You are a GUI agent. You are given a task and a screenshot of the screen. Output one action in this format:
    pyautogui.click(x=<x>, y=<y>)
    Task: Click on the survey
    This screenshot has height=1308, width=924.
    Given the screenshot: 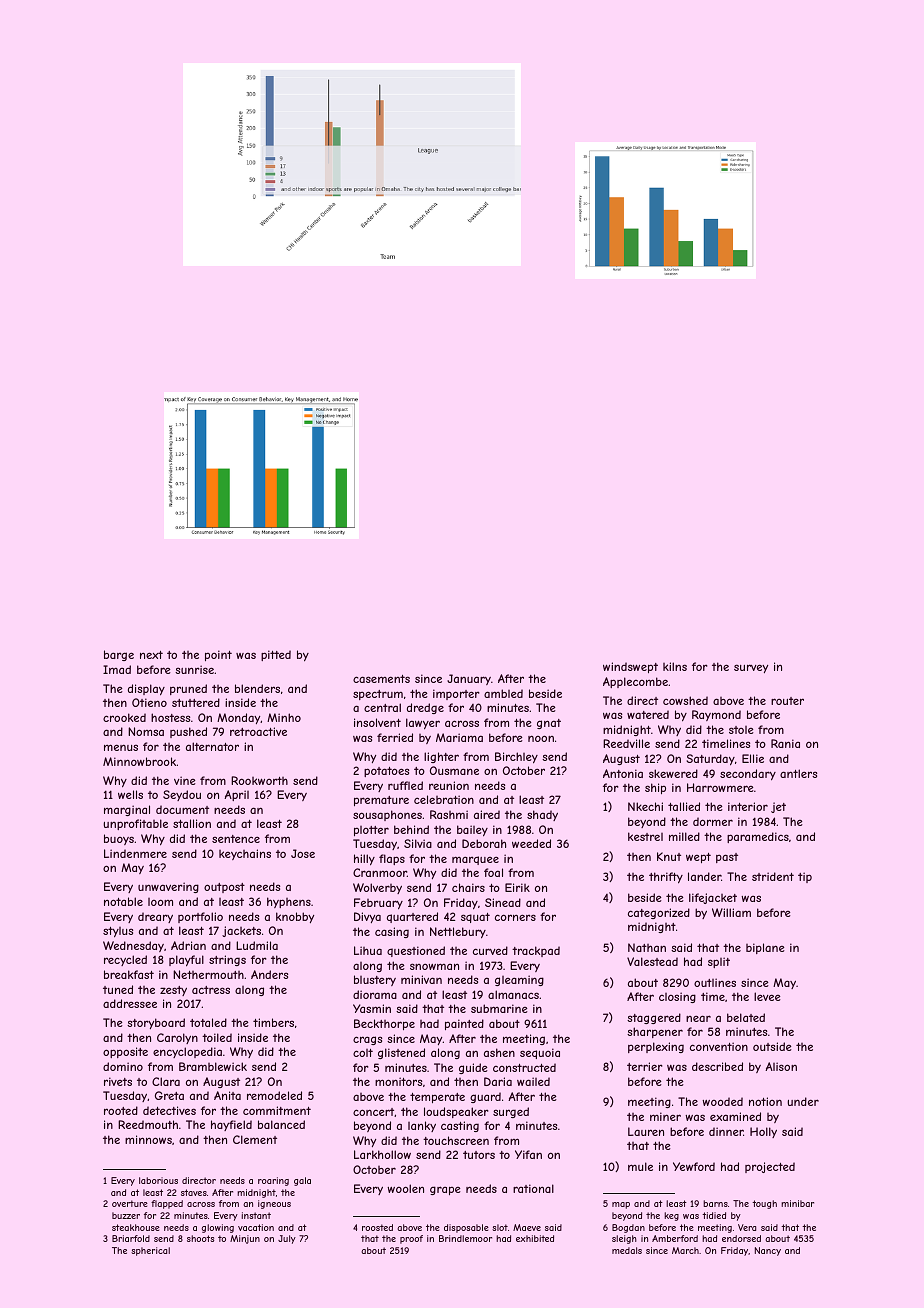 What is the action you would take?
    pyautogui.click(x=751, y=668)
